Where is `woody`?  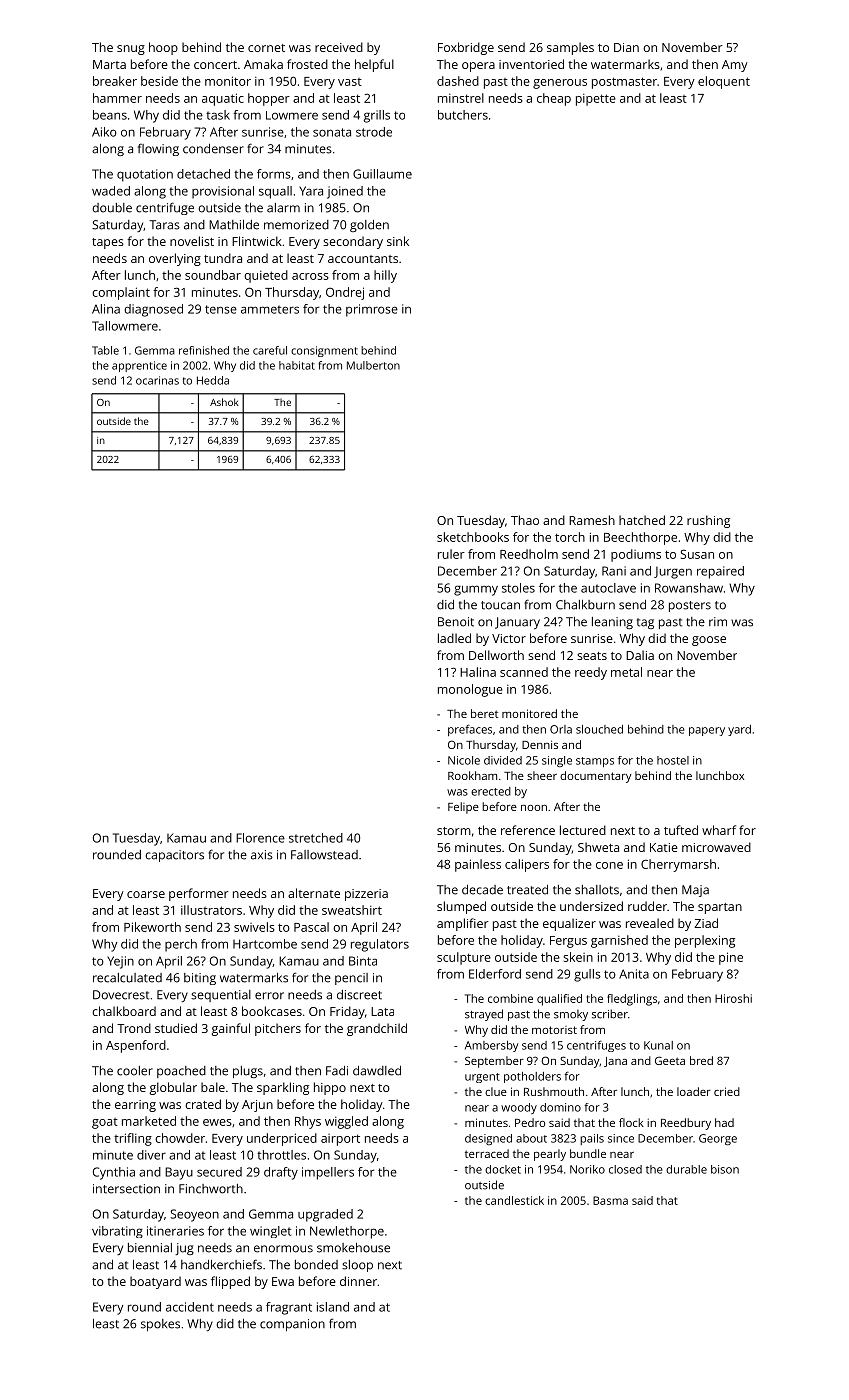
woody is located at coordinates (519, 1108).
